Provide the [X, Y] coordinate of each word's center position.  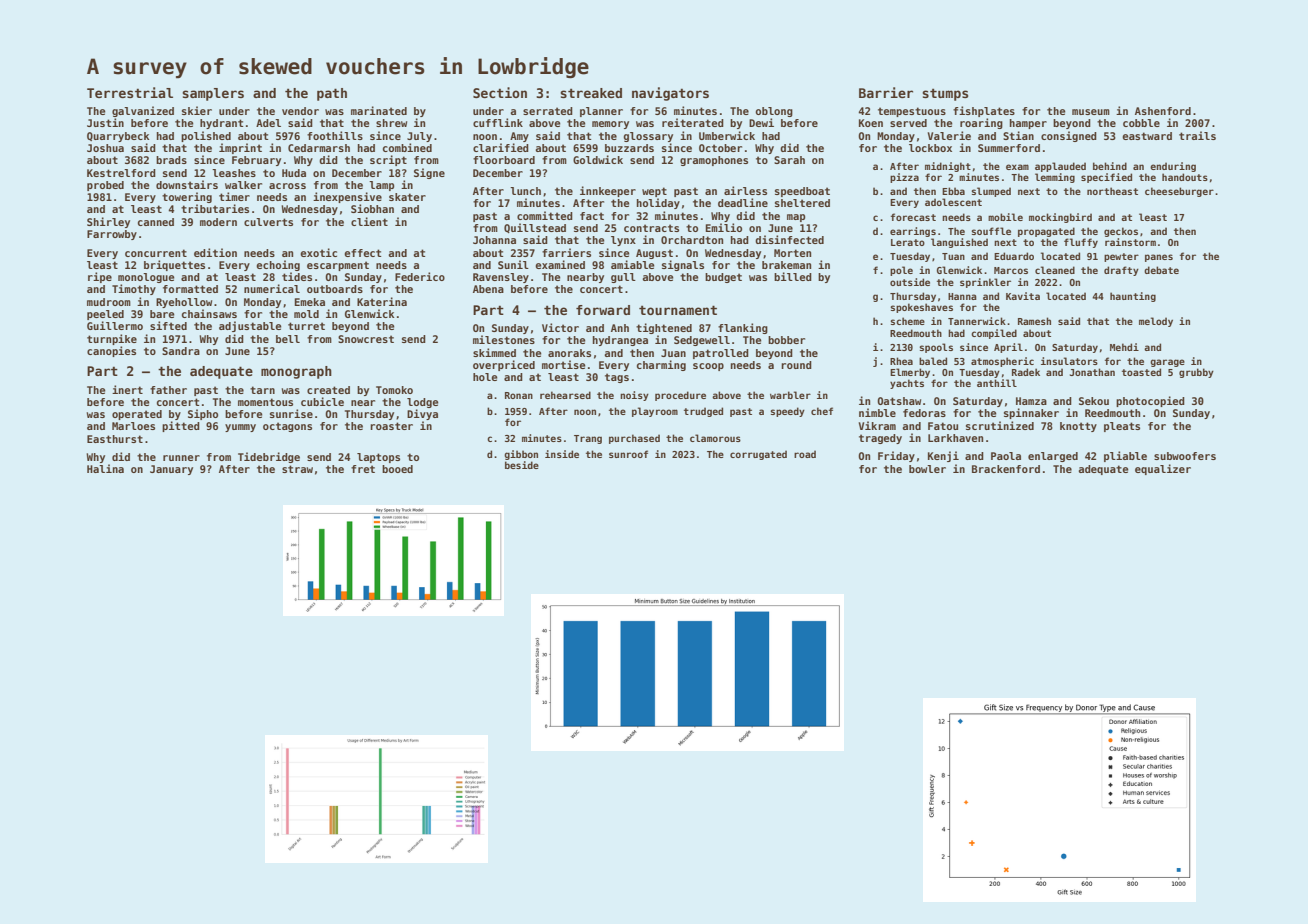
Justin [105, 122]
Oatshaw [899, 401]
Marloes [133, 426]
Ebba [953, 191]
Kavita [1023, 296]
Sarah [789, 160]
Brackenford [1006, 469]
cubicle [322, 401]
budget [723, 278]
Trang [588, 439]
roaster [391, 426]
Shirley [108, 222]
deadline [743, 202]
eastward [1147, 136]
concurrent [156, 253]
